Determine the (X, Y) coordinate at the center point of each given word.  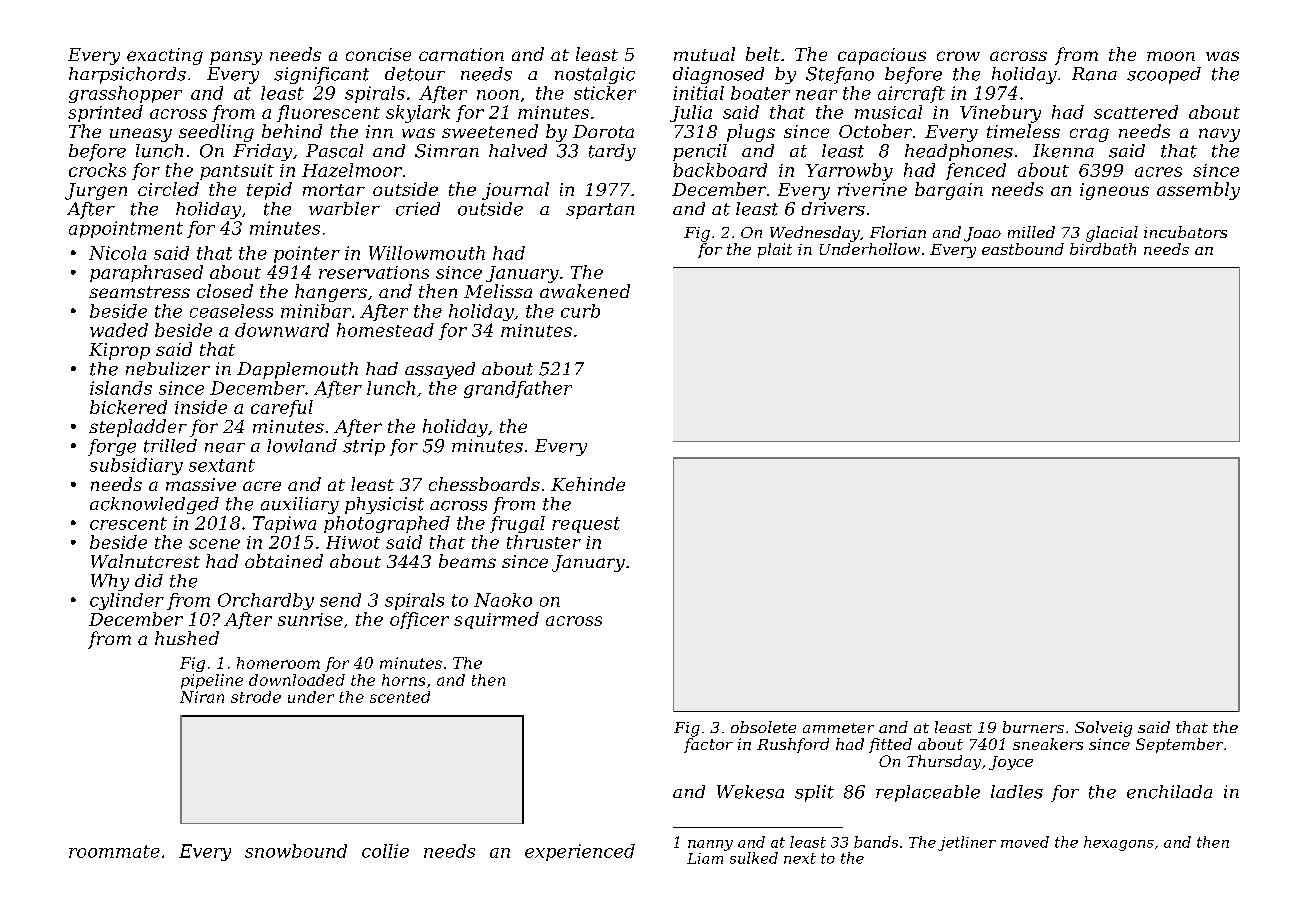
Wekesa (750, 792)
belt (763, 54)
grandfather (518, 389)
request (586, 525)
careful (282, 408)
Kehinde (588, 484)
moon (1171, 56)
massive (201, 484)
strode (256, 697)
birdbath (1103, 249)
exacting (165, 56)
